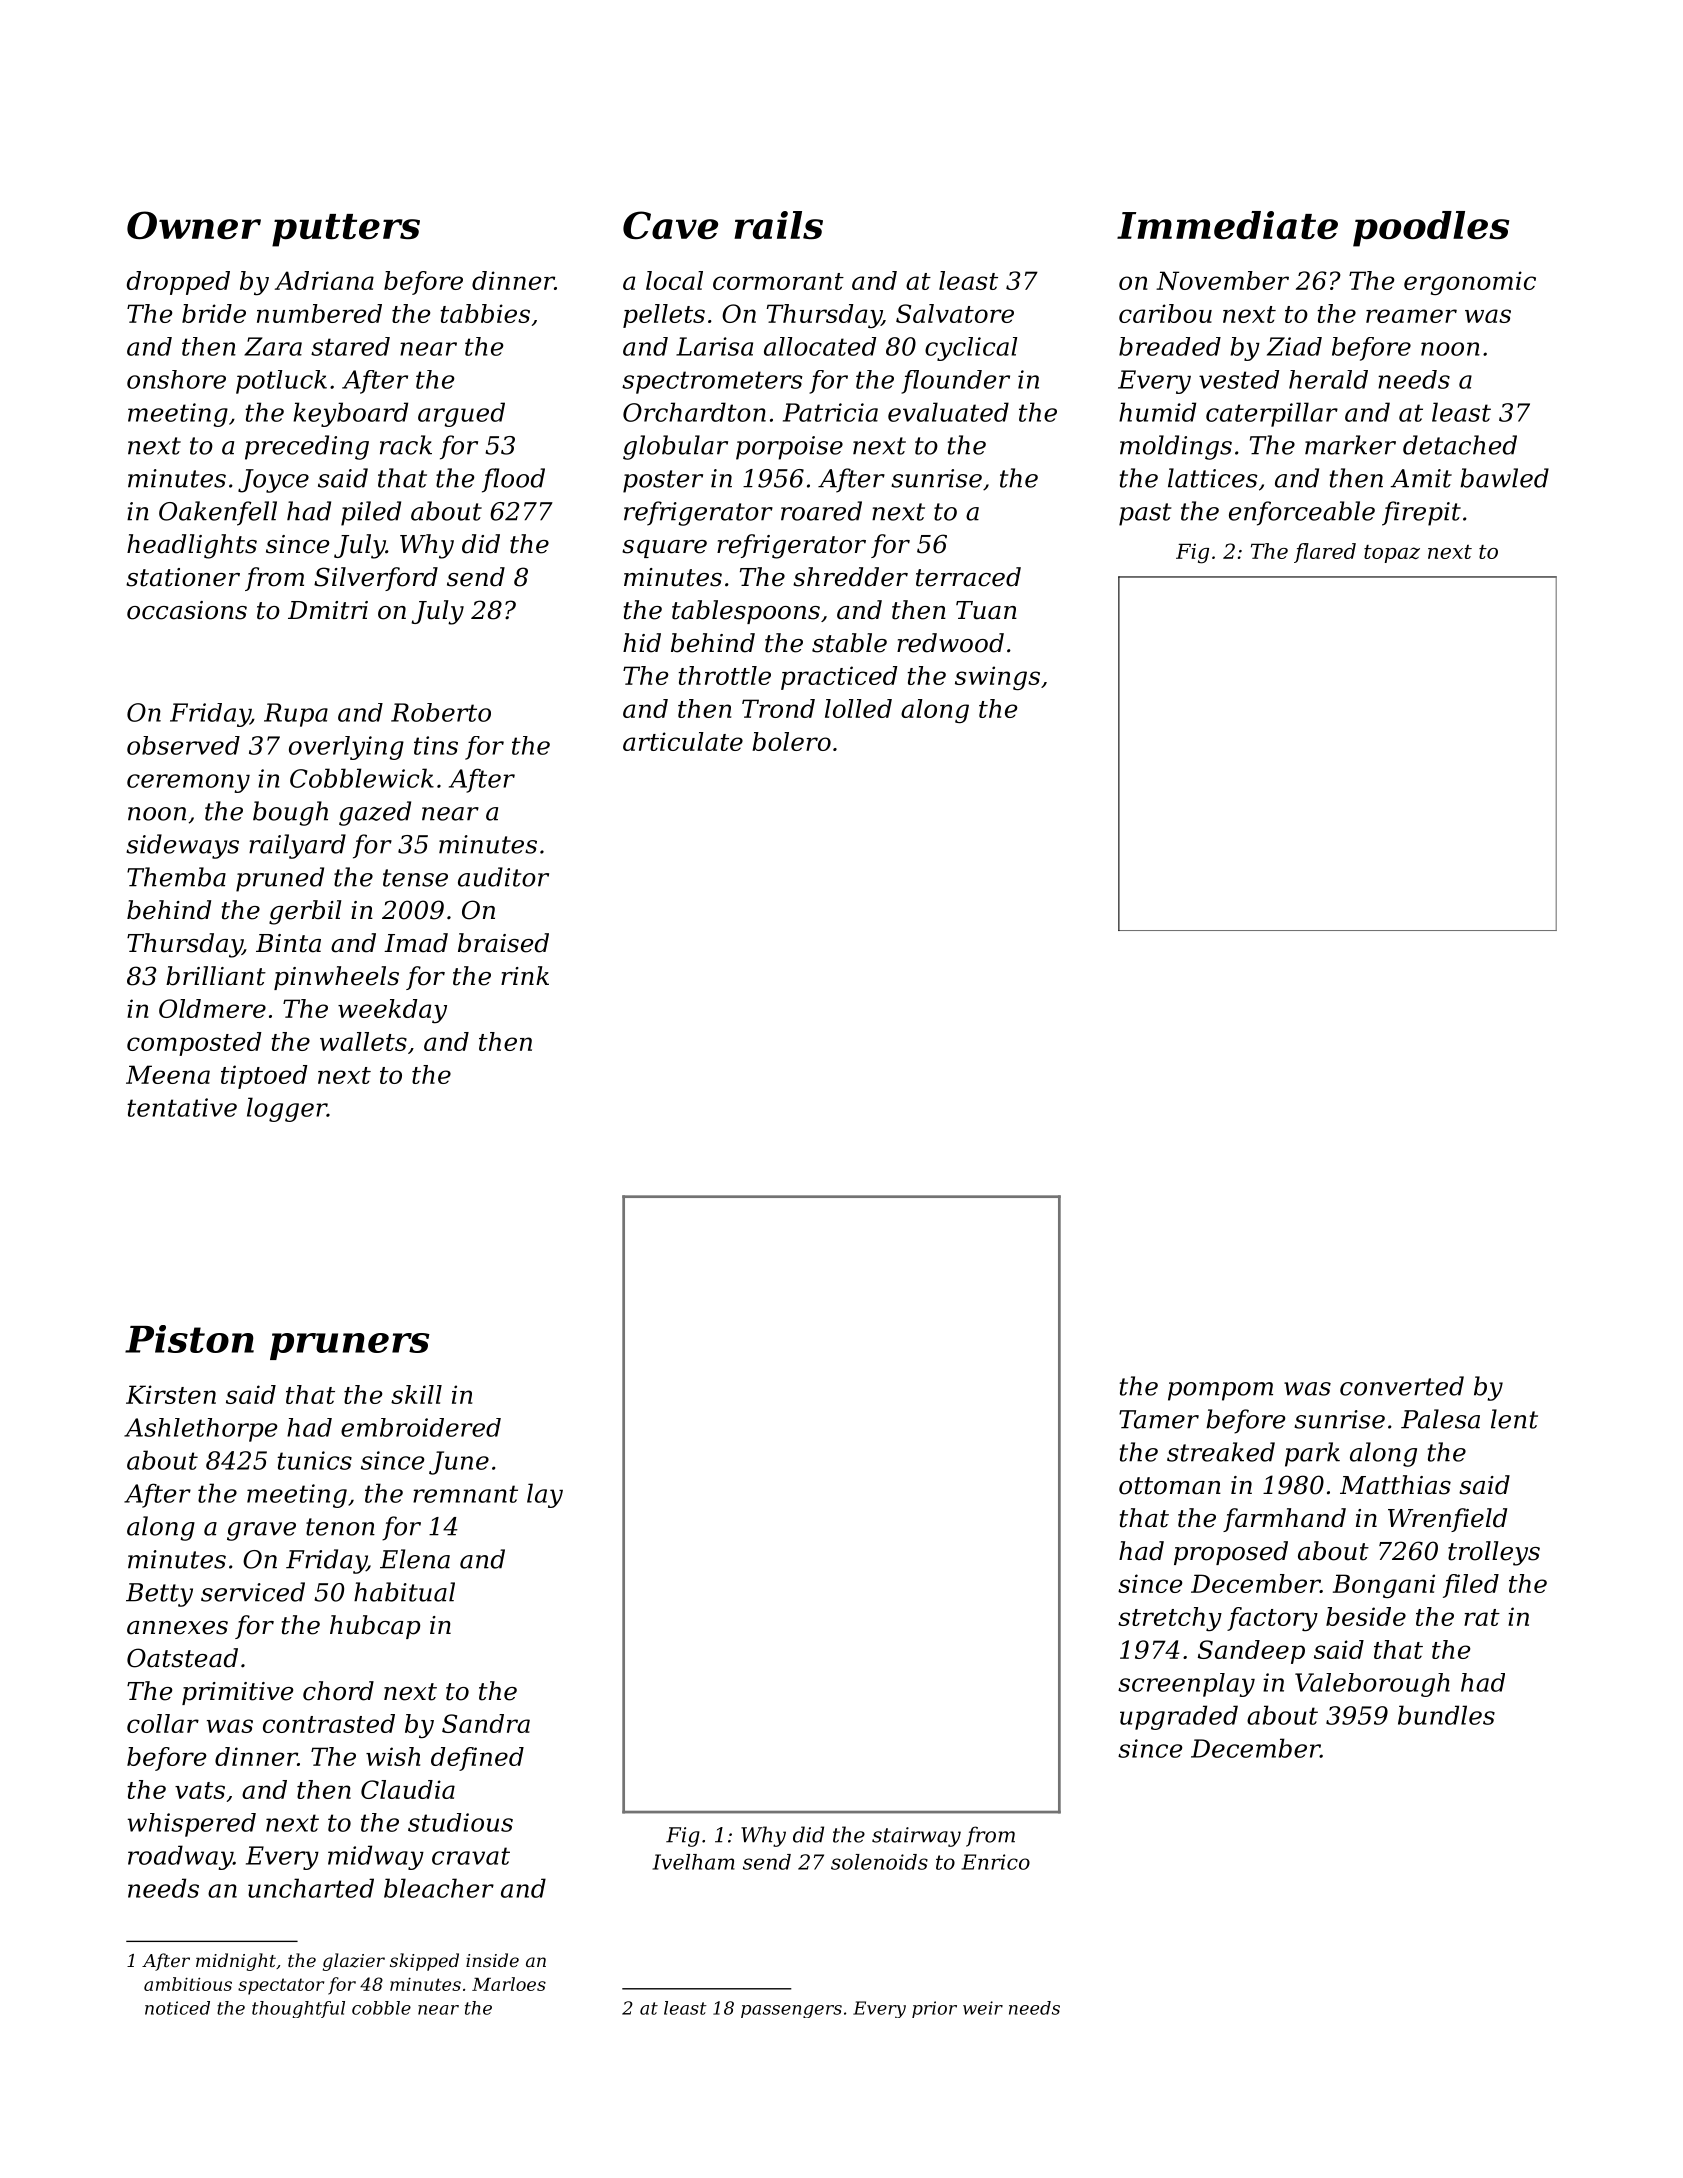 The width and height of the screenshot is (1683, 2178). I want to click on articulate, so click(683, 741).
